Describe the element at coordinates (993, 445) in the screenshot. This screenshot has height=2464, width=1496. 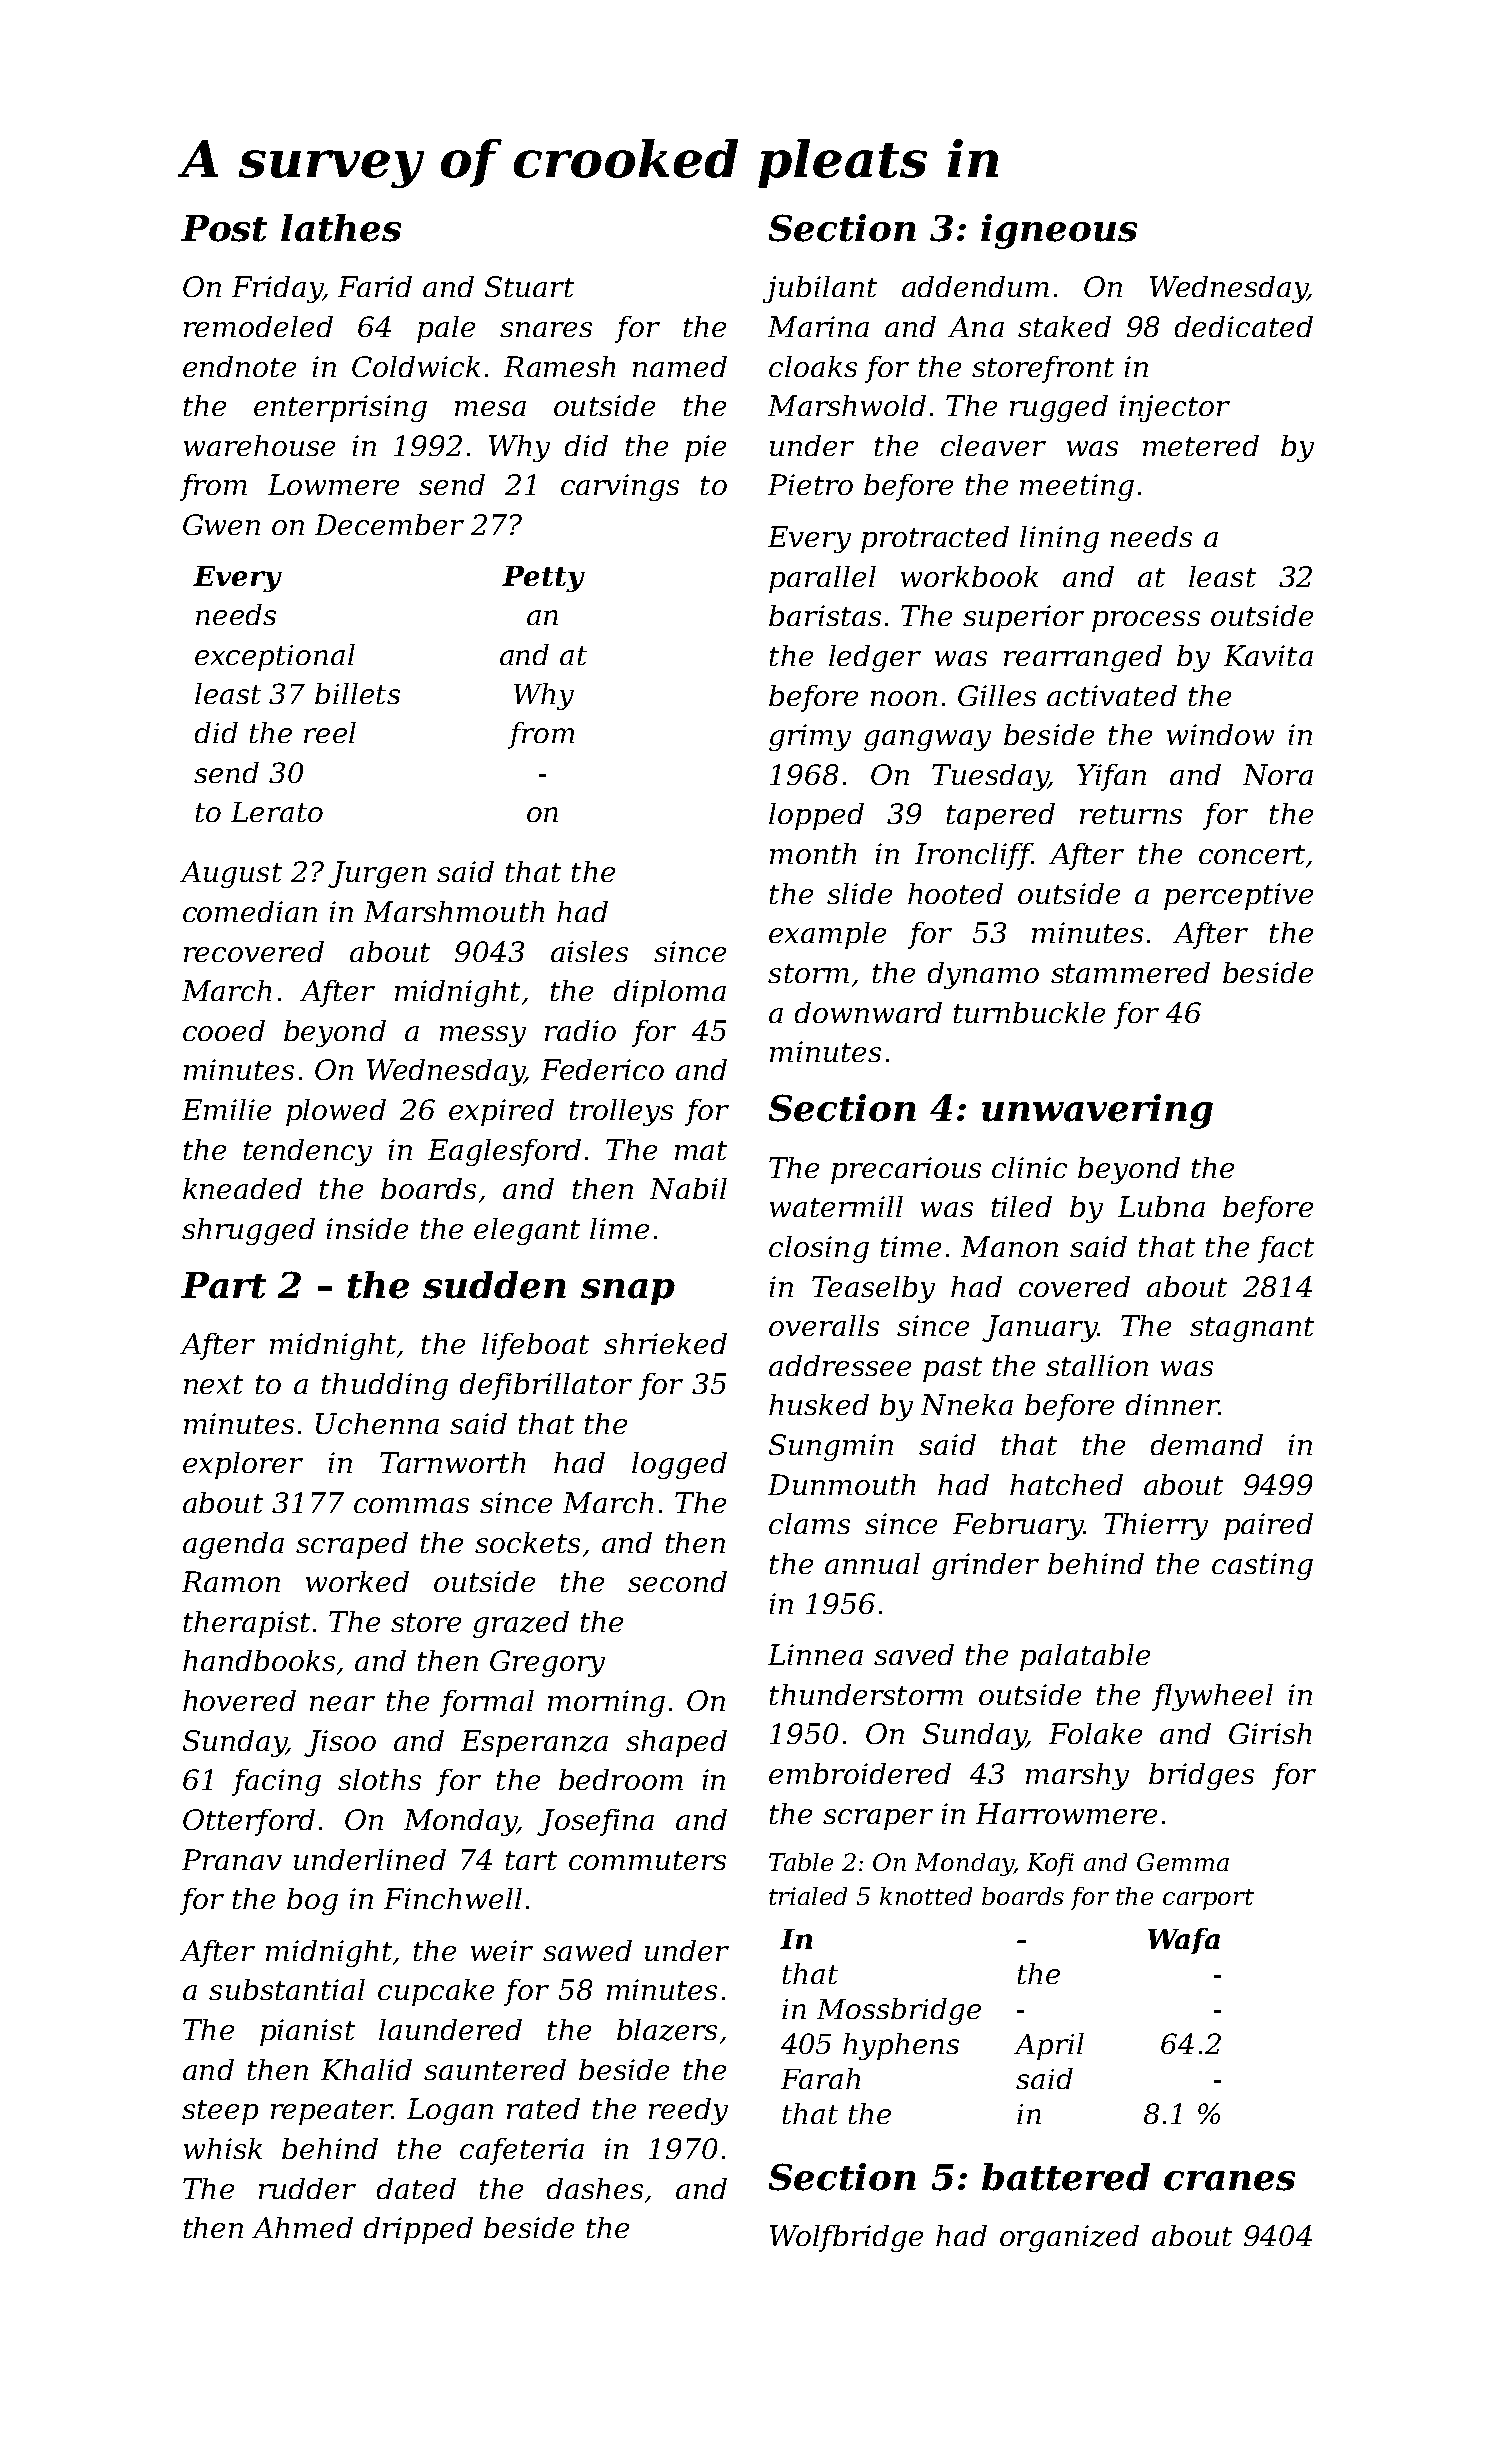
I see `cleaver` at that location.
